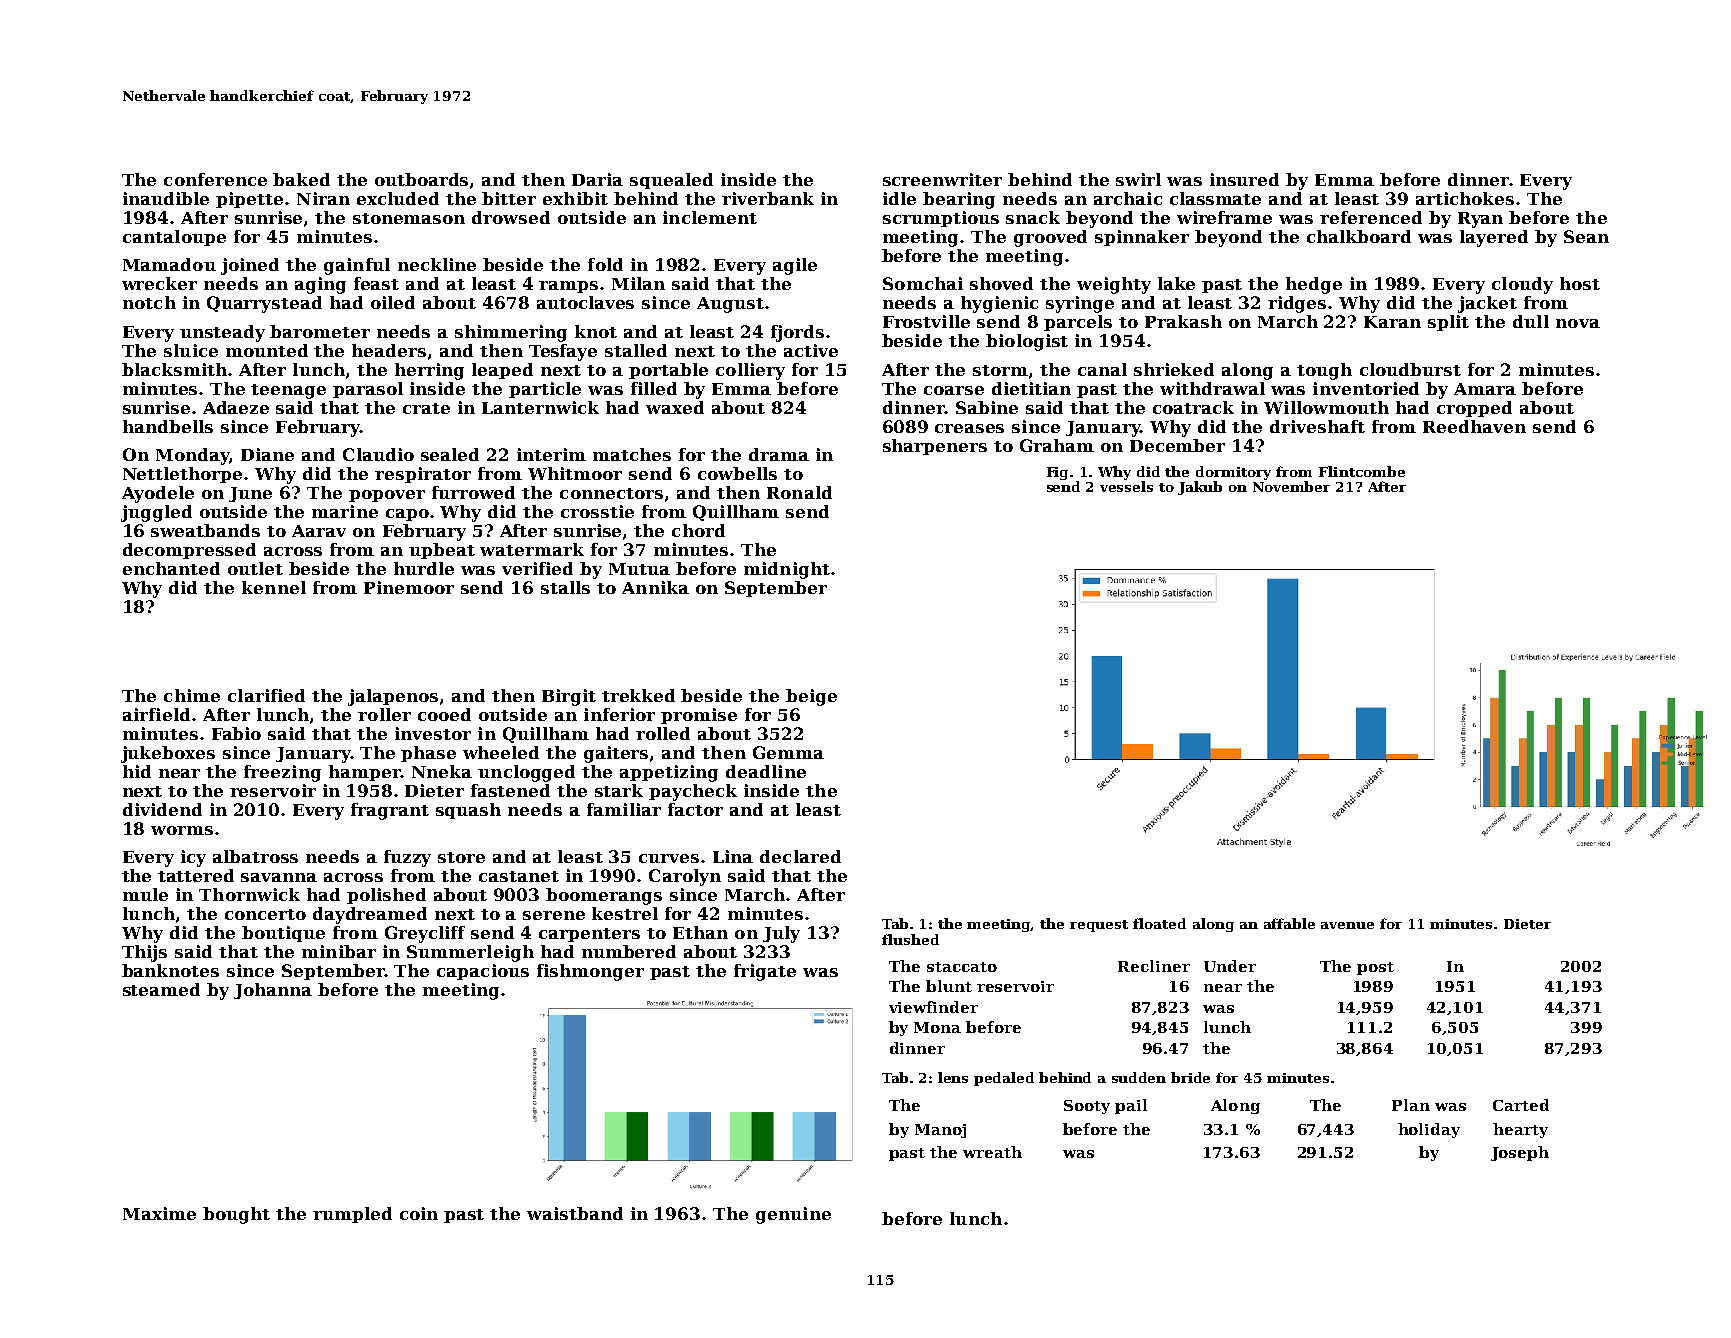 The width and height of the screenshot is (1731, 1338). I want to click on upbeat, so click(442, 551).
